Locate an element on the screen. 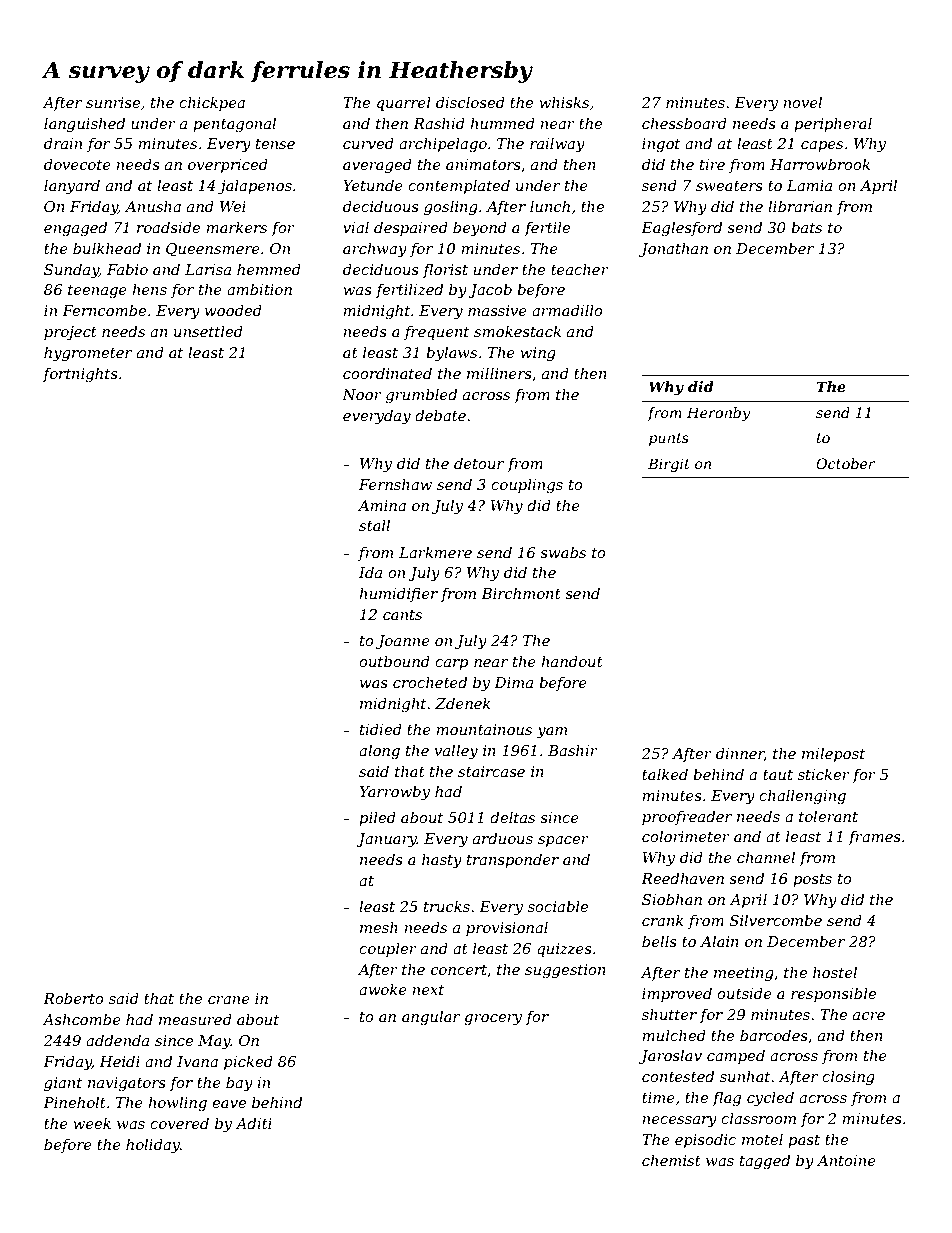 The height and width of the screenshot is (1233, 952). sunrise is located at coordinates (113, 102).
